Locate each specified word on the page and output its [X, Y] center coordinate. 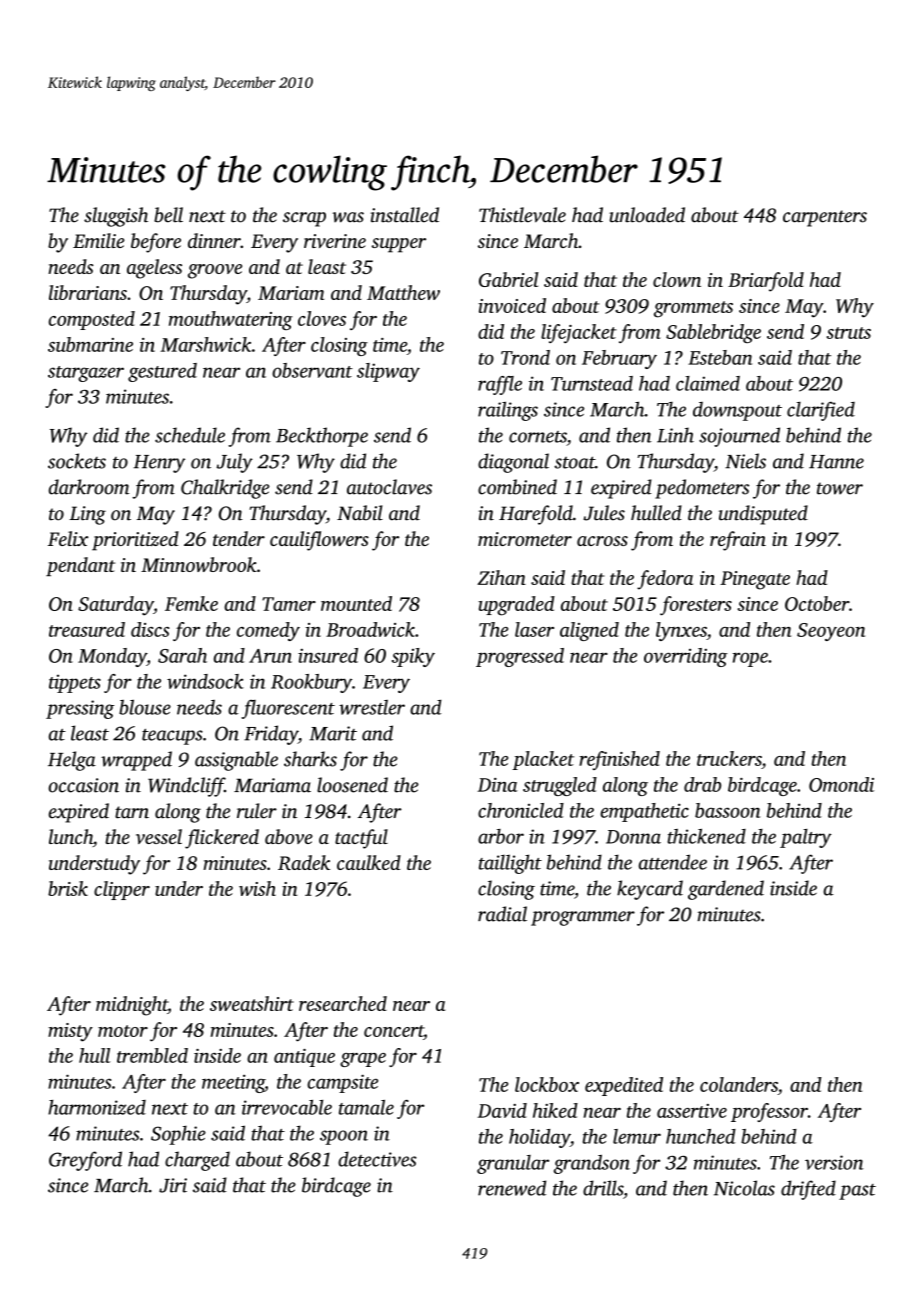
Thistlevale [522, 215]
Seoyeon [831, 632]
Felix [68, 538]
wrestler [372, 707]
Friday [271, 735]
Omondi [841, 784]
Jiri [173, 1185]
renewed [512, 1188]
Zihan [501, 577]
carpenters [825, 218]
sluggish [116, 217]
